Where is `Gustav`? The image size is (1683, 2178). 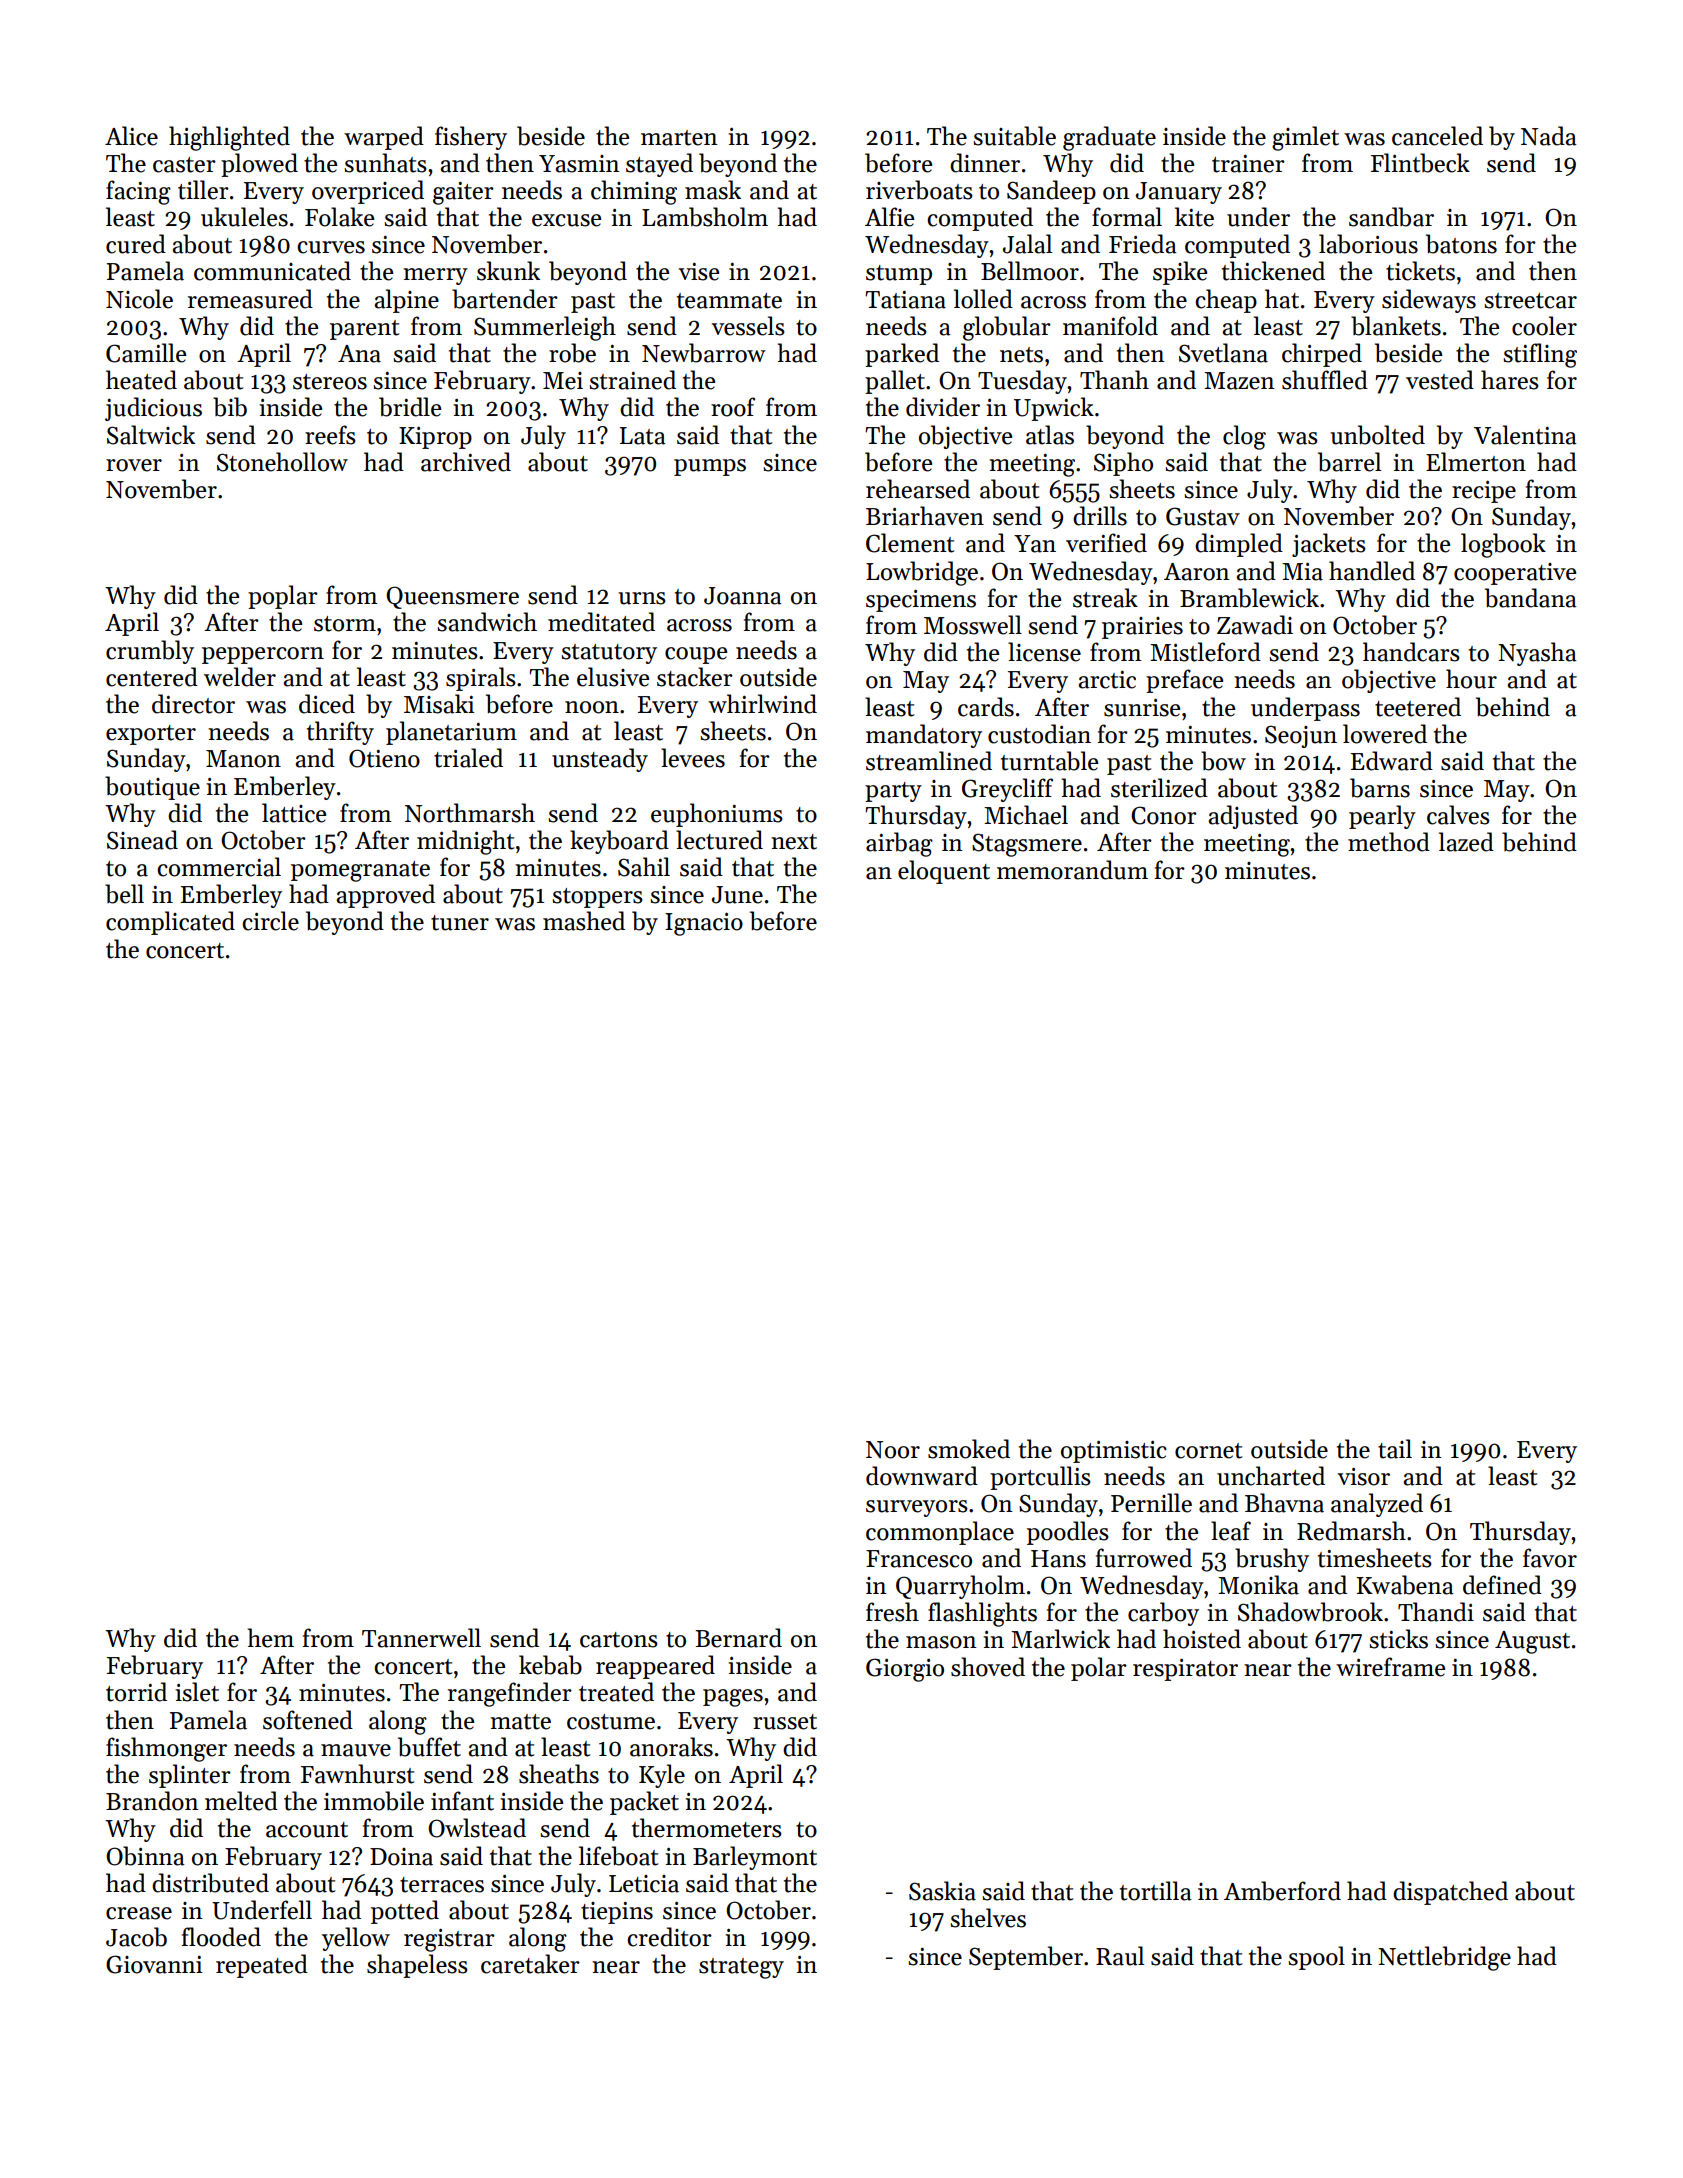 Gustav is located at coordinates (1203, 516).
